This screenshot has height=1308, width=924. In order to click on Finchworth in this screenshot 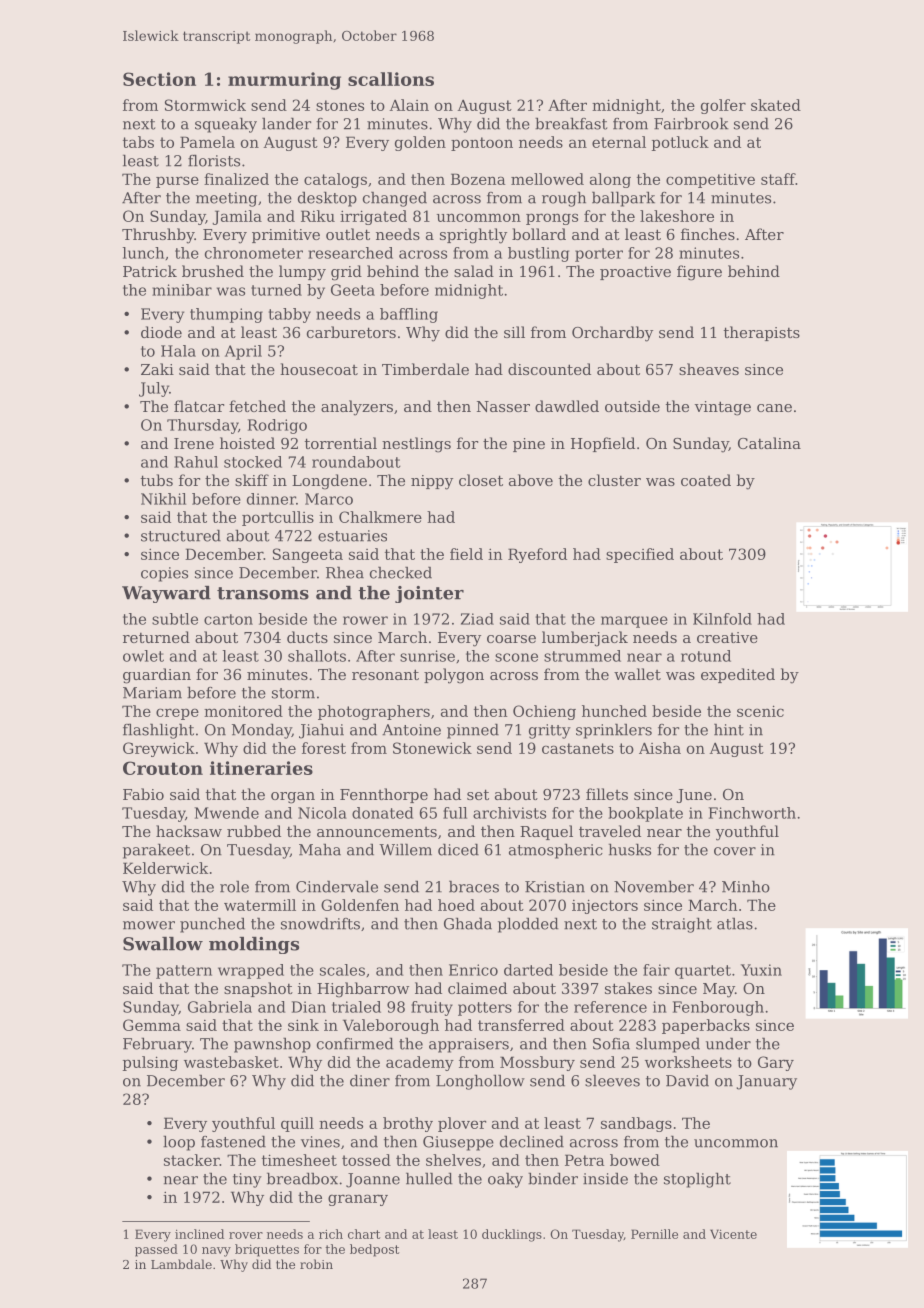, I will do `click(752, 813)`.
